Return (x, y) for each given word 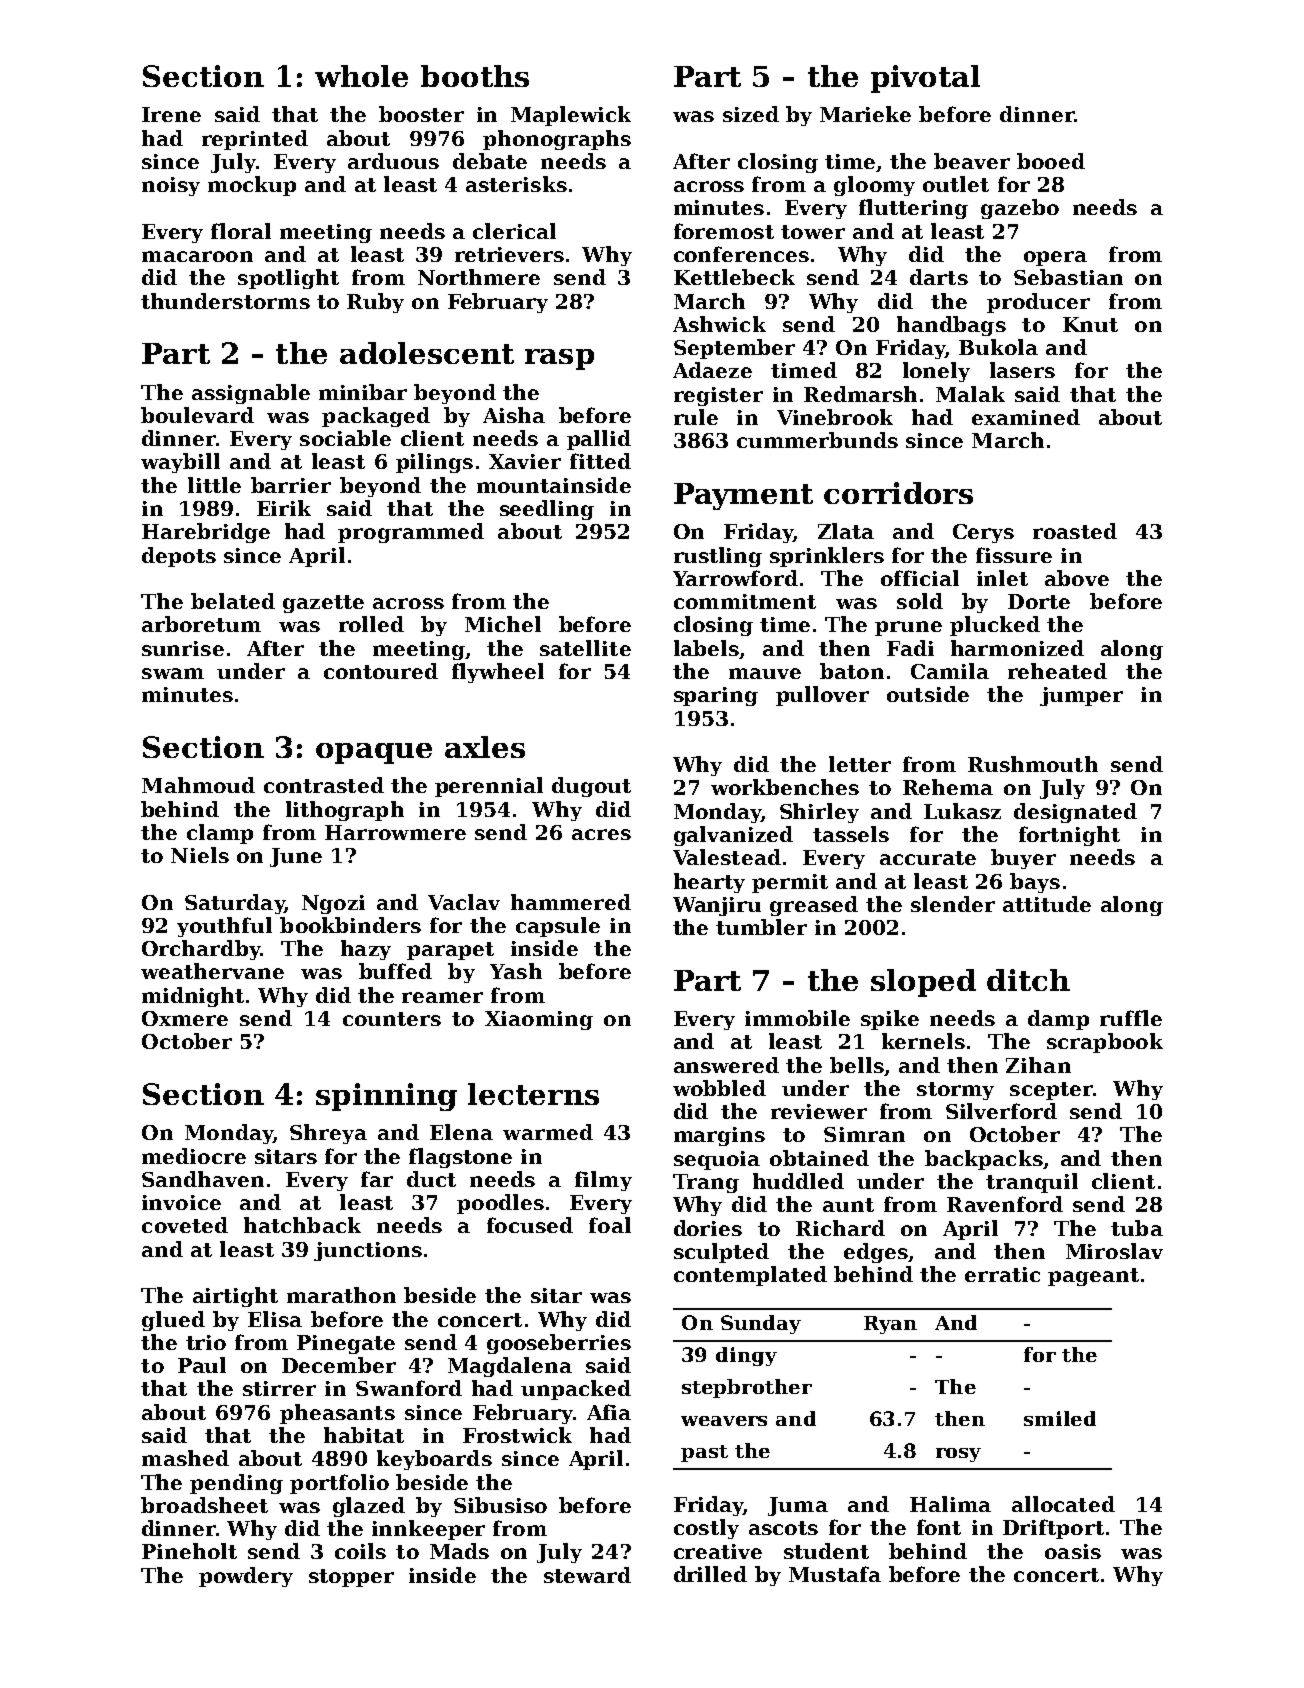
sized (751, 114)
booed (1051, 161)
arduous (393, 161)
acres (601, 834)
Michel (503, 624)
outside (928, 694)
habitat (364, 1435)
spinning (386, 1097)
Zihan (1038, 1065)
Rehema (948, 787)
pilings (434, 463)
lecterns (533, 1094)
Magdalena (510, 1367)
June (296, 857)
